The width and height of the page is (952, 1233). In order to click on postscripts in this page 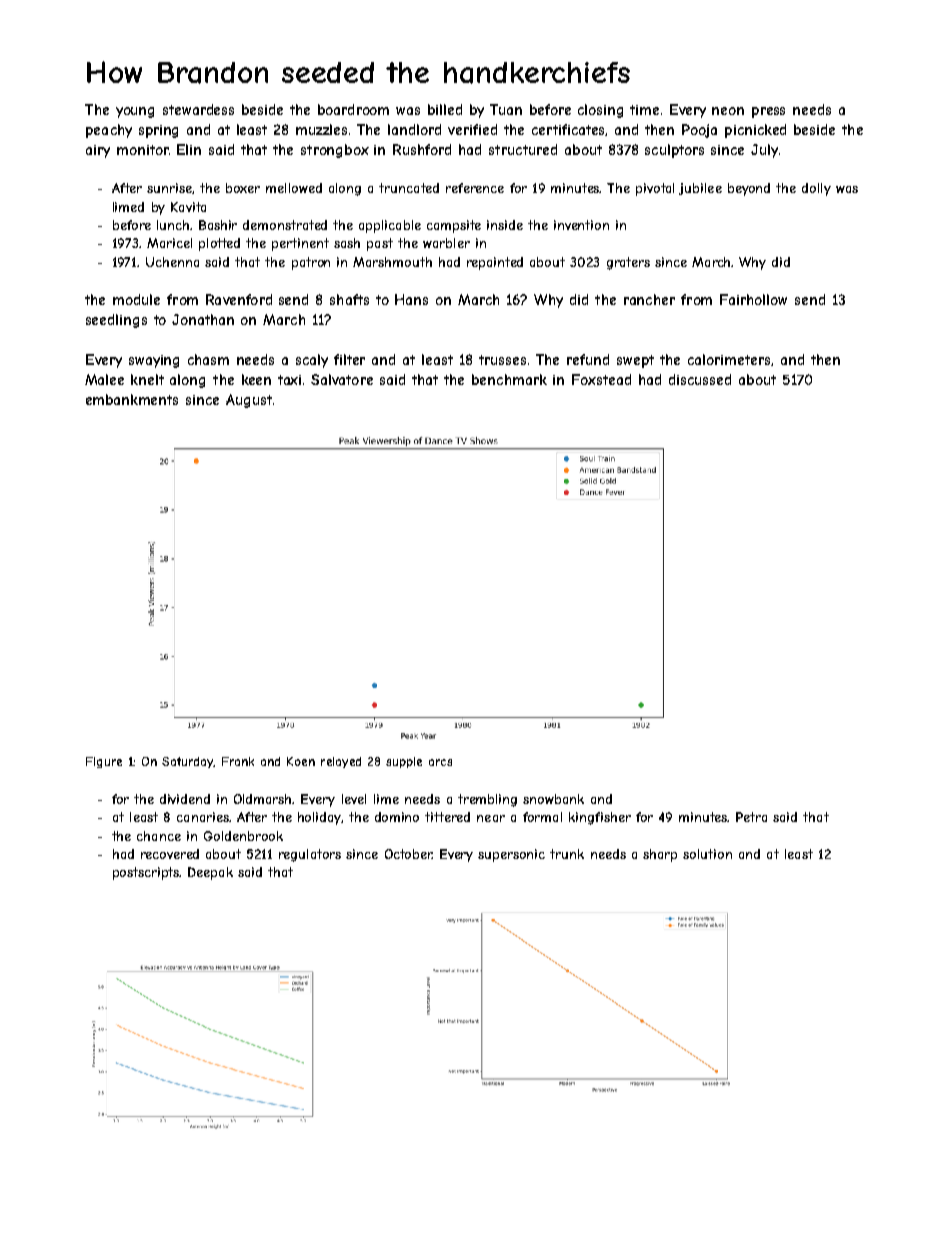, I will do `click(146, 873)`.
